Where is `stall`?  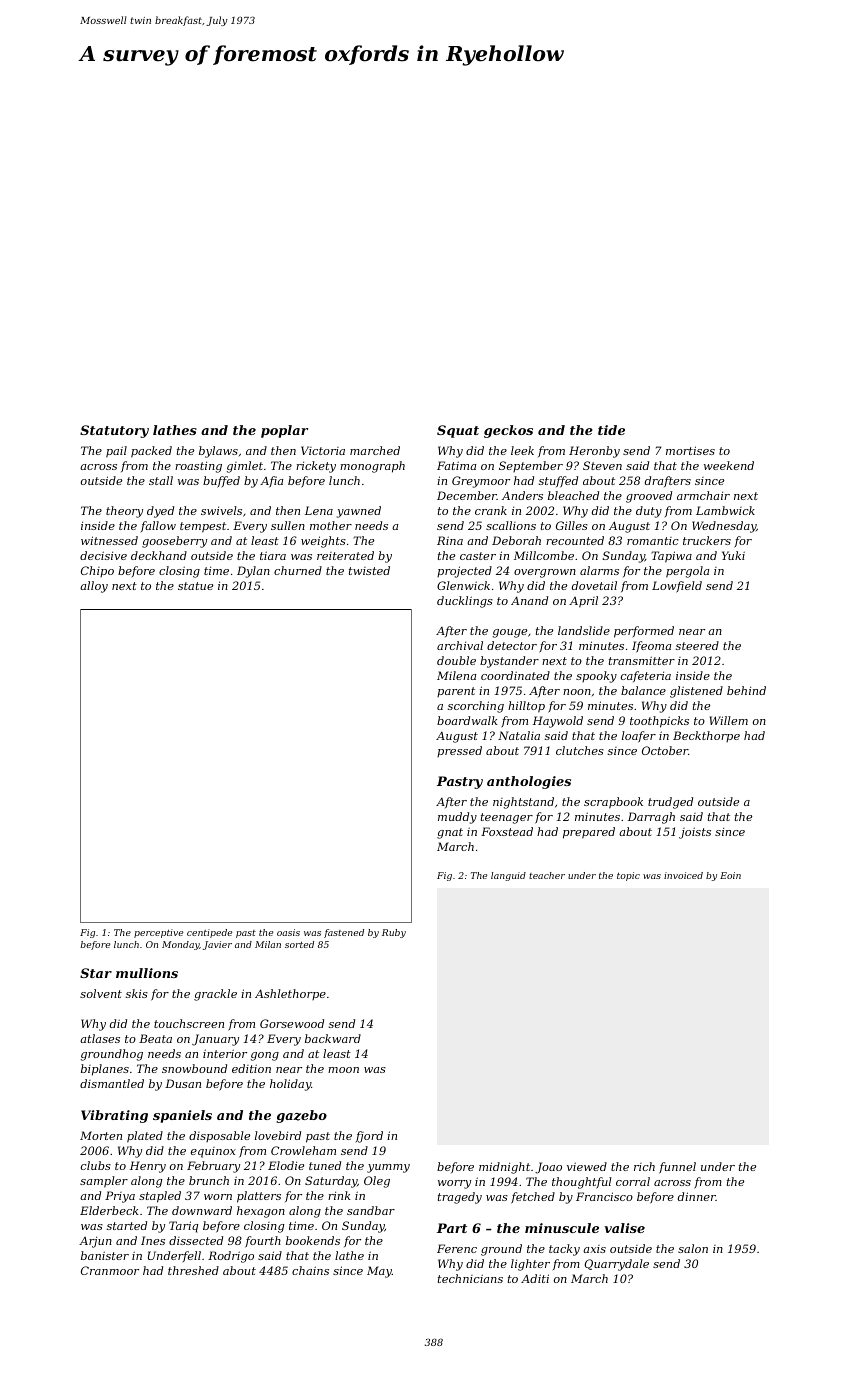 stall is located at coordinates (161, 480).
